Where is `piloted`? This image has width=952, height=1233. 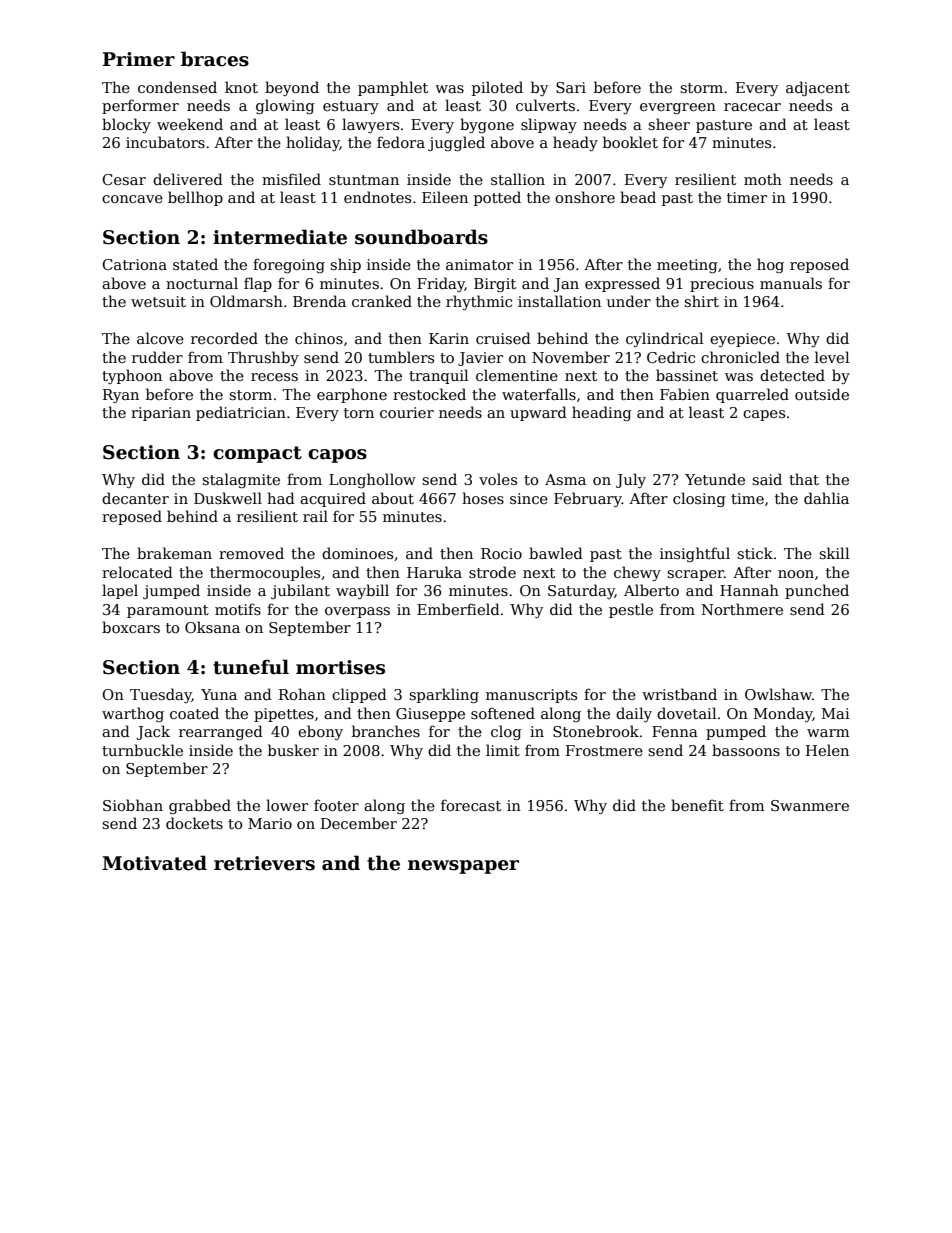 piloted is located at coordinates (497, 88).
